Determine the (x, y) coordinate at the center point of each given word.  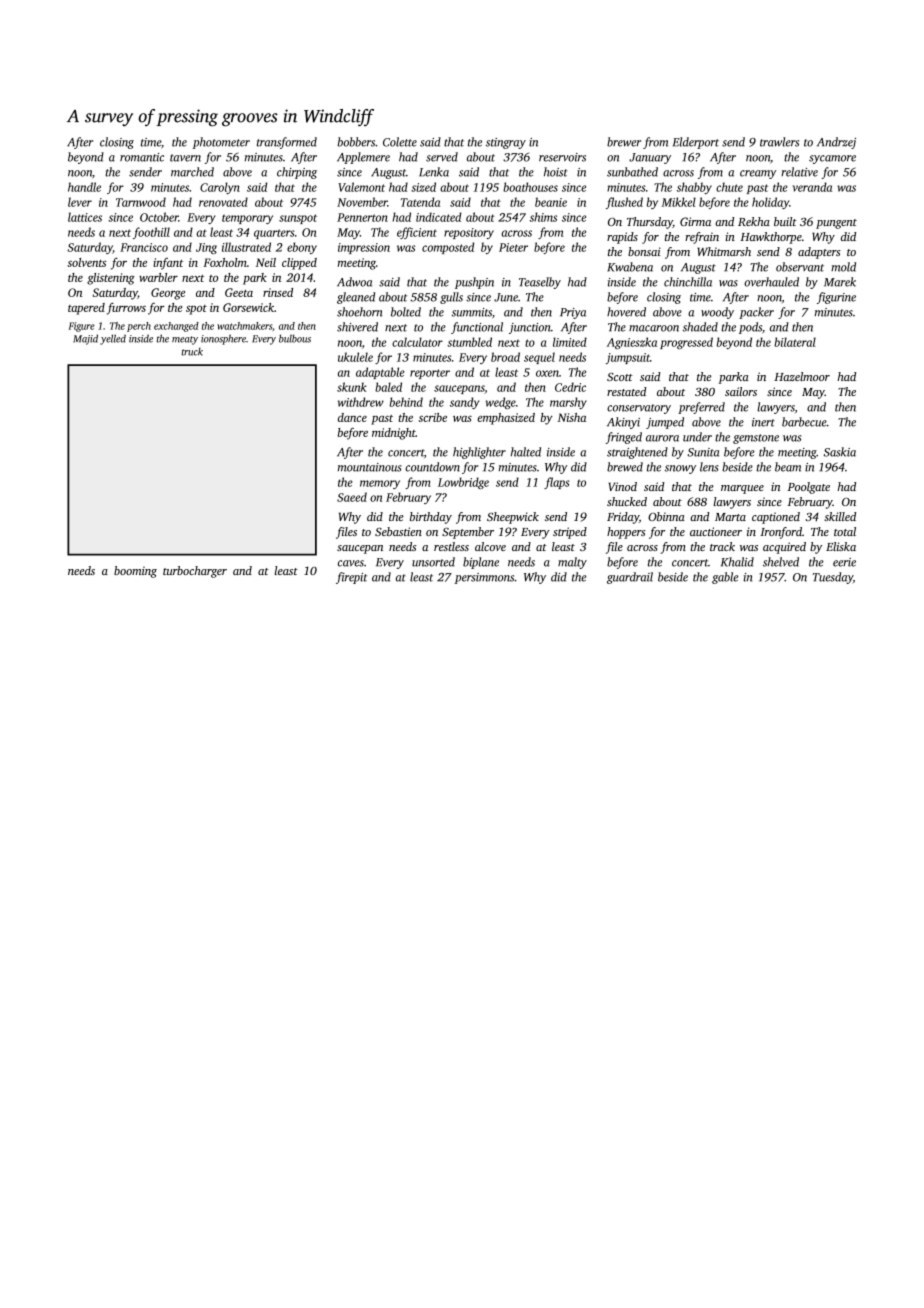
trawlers (779, 142)
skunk (352, 387)
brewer (624, 142)
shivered (357, 327)
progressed (686, 343)
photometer (221, 143)
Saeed (352, 497)
